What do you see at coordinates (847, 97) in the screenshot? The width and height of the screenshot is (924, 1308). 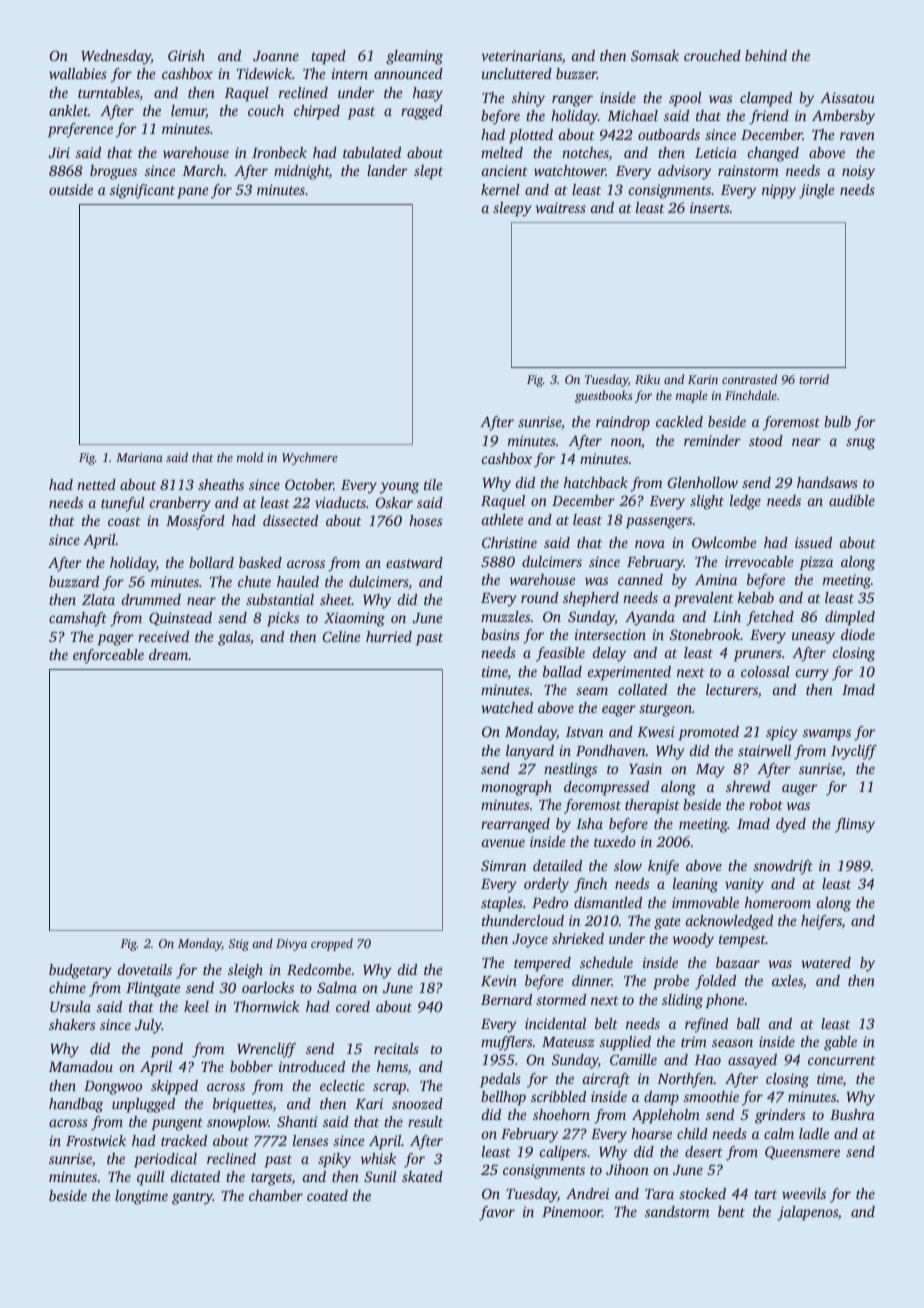 I see `Aissatou` at bounding box center [847, 97].
